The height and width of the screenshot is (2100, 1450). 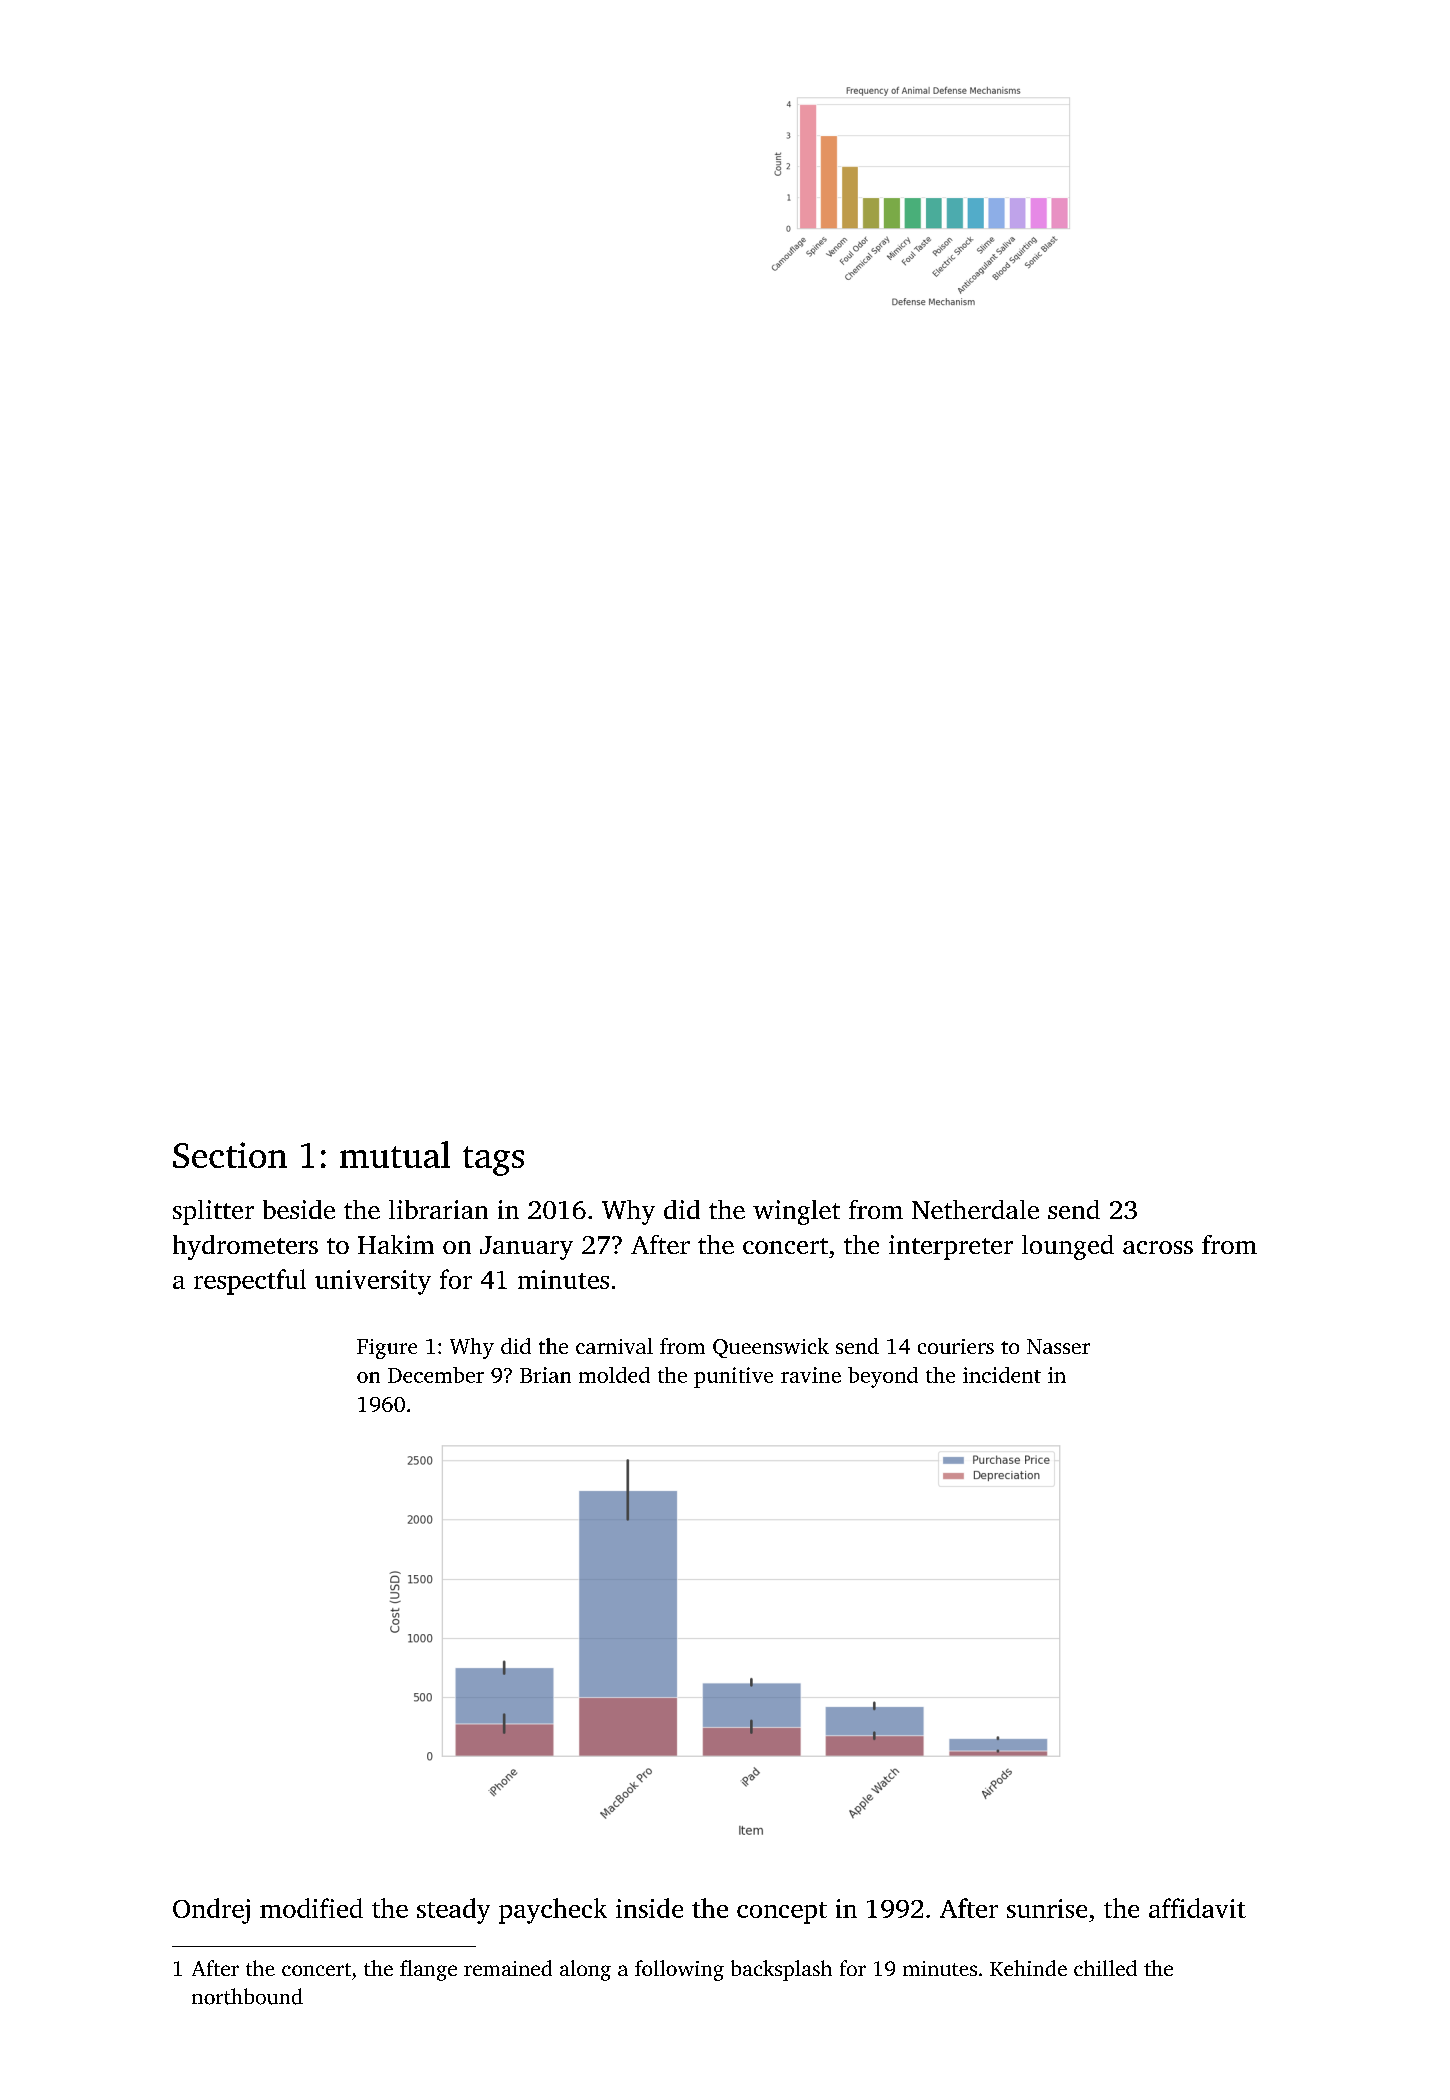 What do you see at coordinates (781, 1970) in the screenshot?
I see `backsplash` at bounding box center [781, 1970].
